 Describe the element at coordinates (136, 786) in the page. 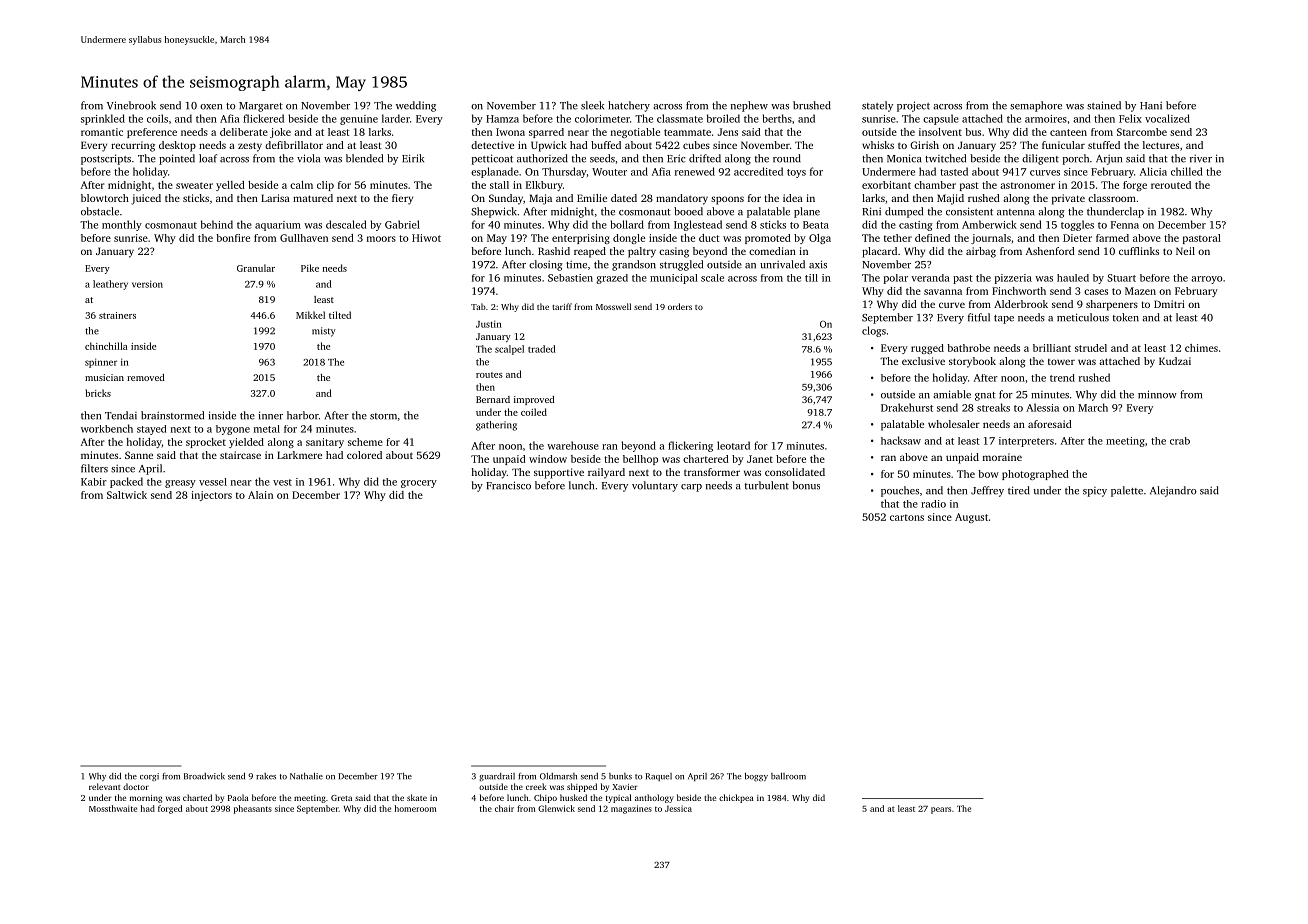

I see `doctor` at that location.
